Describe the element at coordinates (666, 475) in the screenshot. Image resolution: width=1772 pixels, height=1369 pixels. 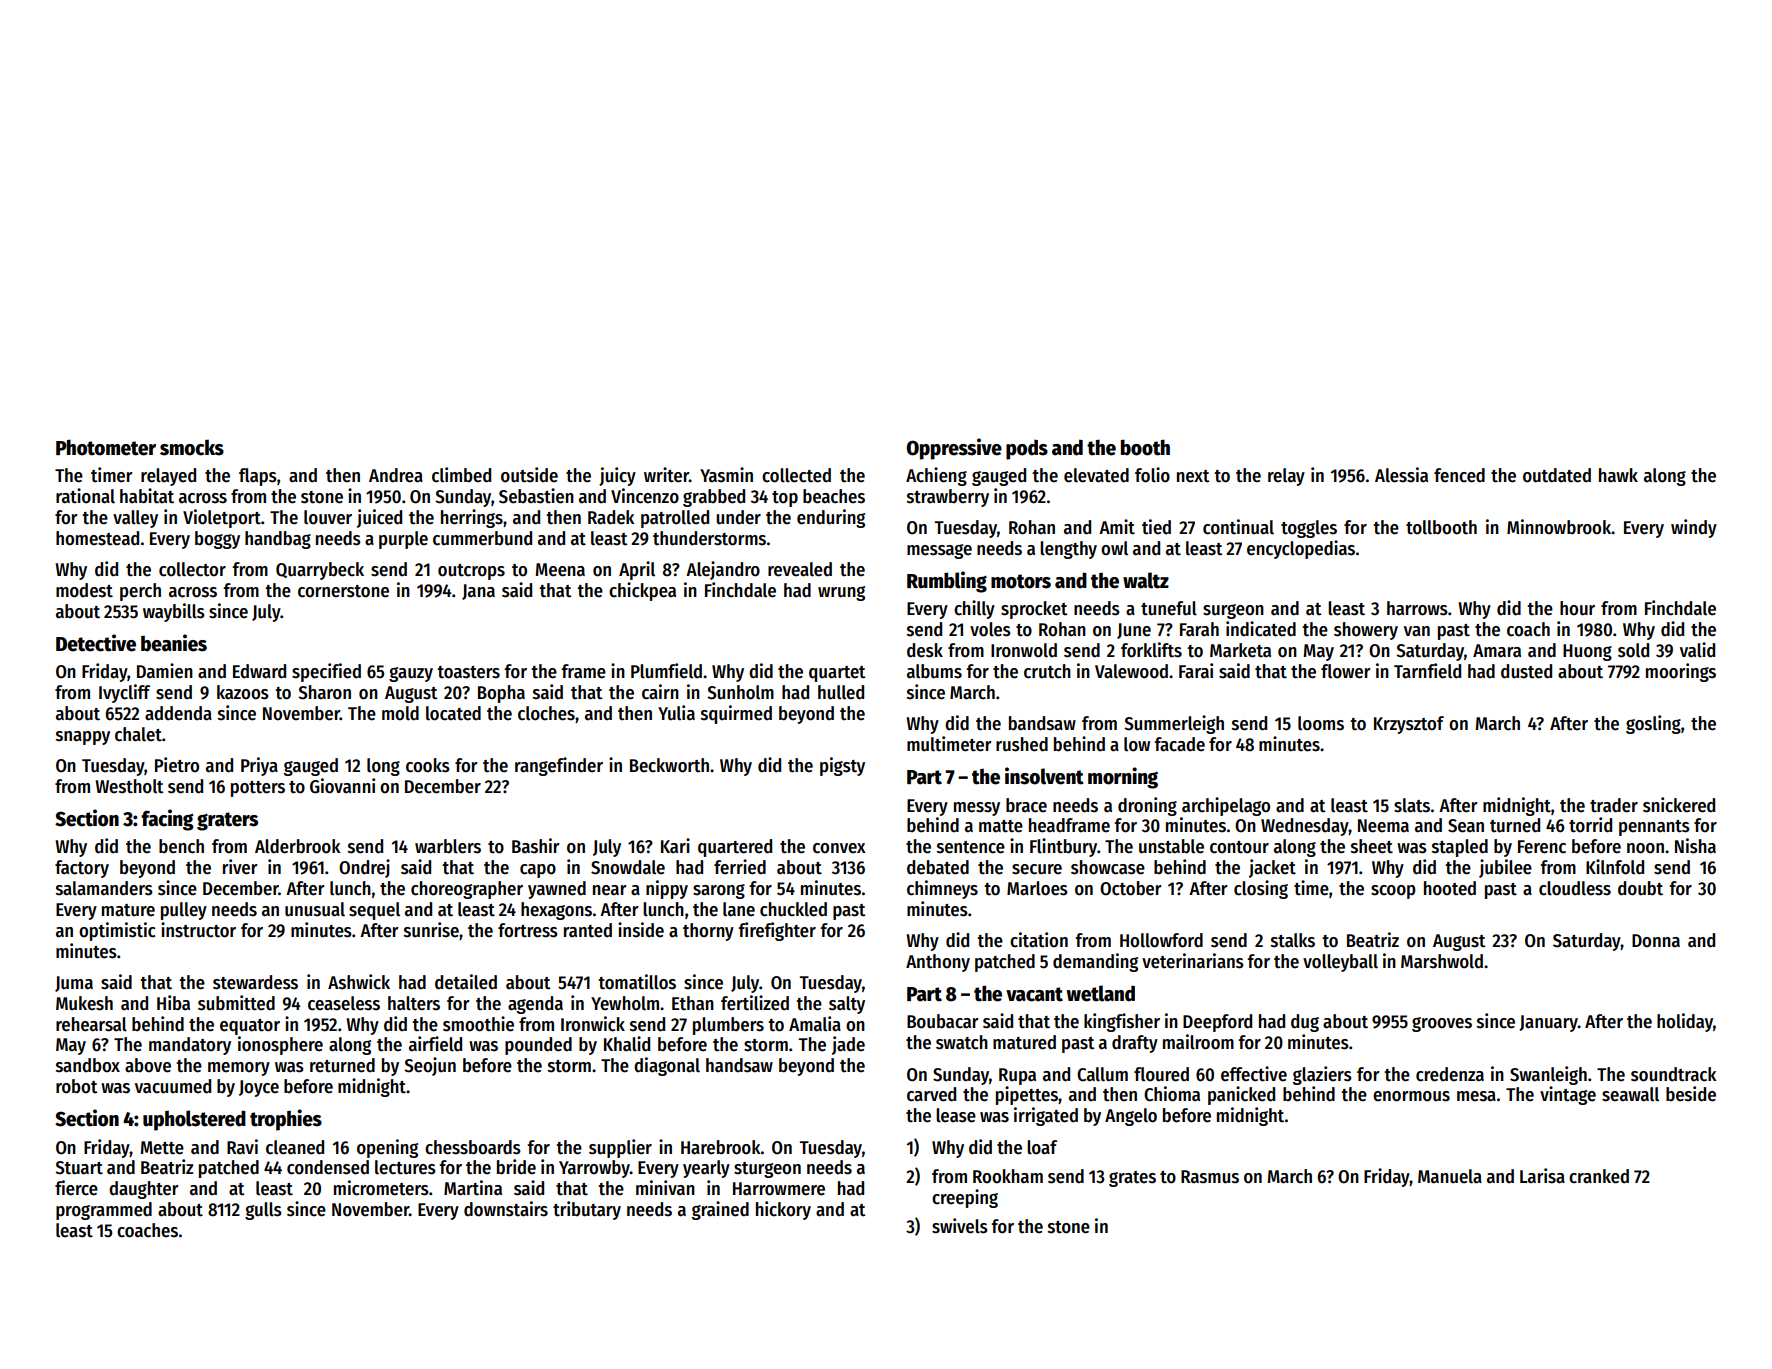
I see `writer` at that location.
